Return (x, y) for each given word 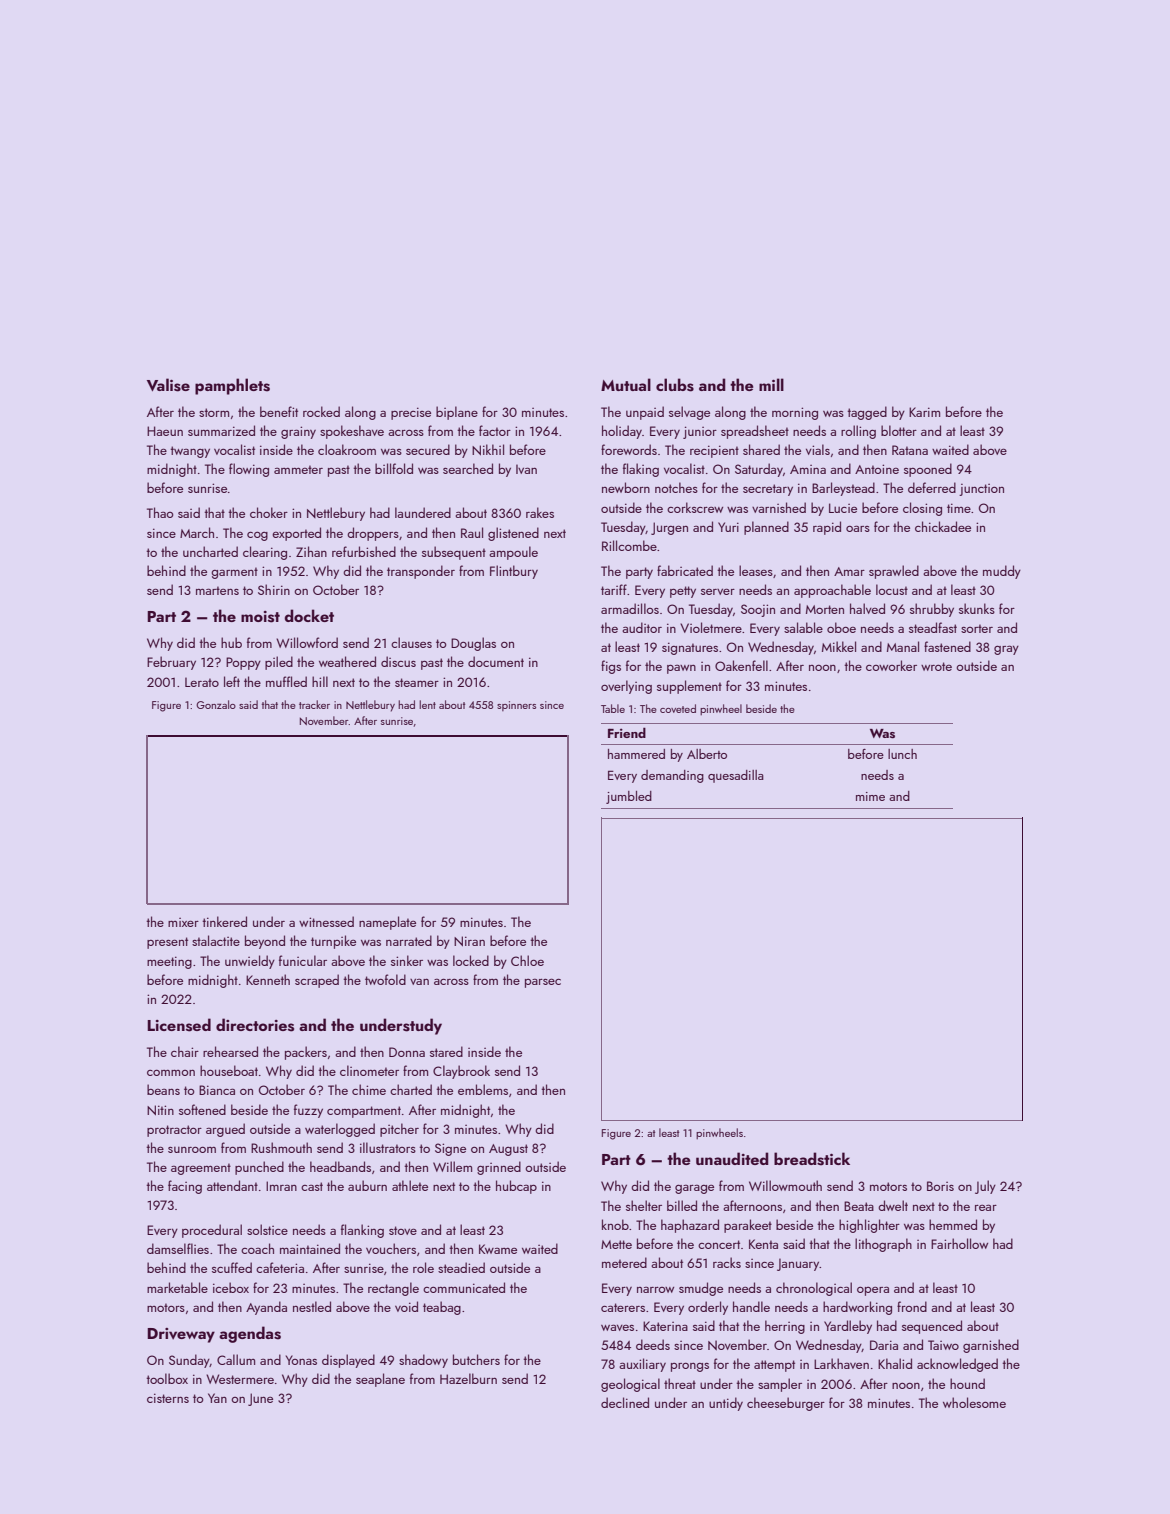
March (197, 532)
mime (870, 796)
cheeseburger (786, 1404)
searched (468, 468)
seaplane (380, 1380)
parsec (543, 983)
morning (795, 413)
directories (255, 1025)
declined (625, 1402)
